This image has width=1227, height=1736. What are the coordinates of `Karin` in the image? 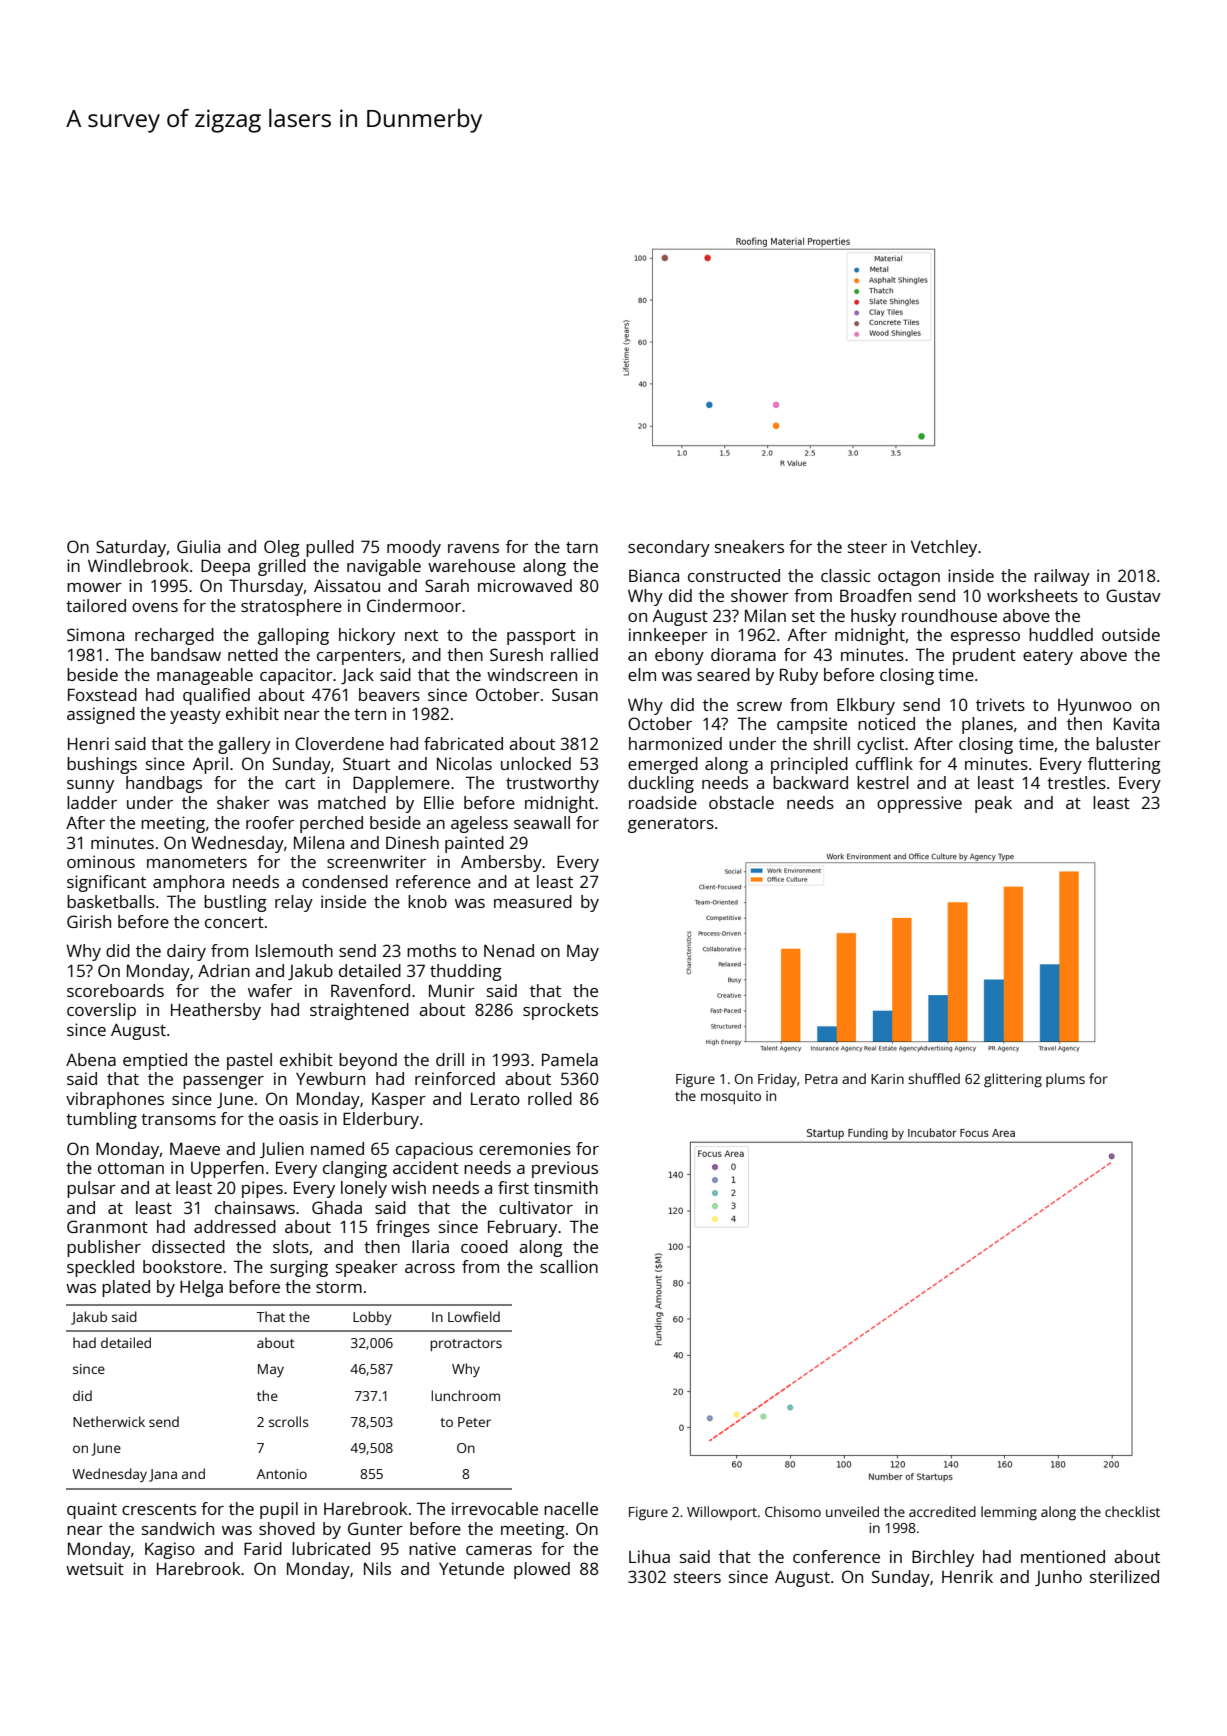 It's located at (887, 1079).
